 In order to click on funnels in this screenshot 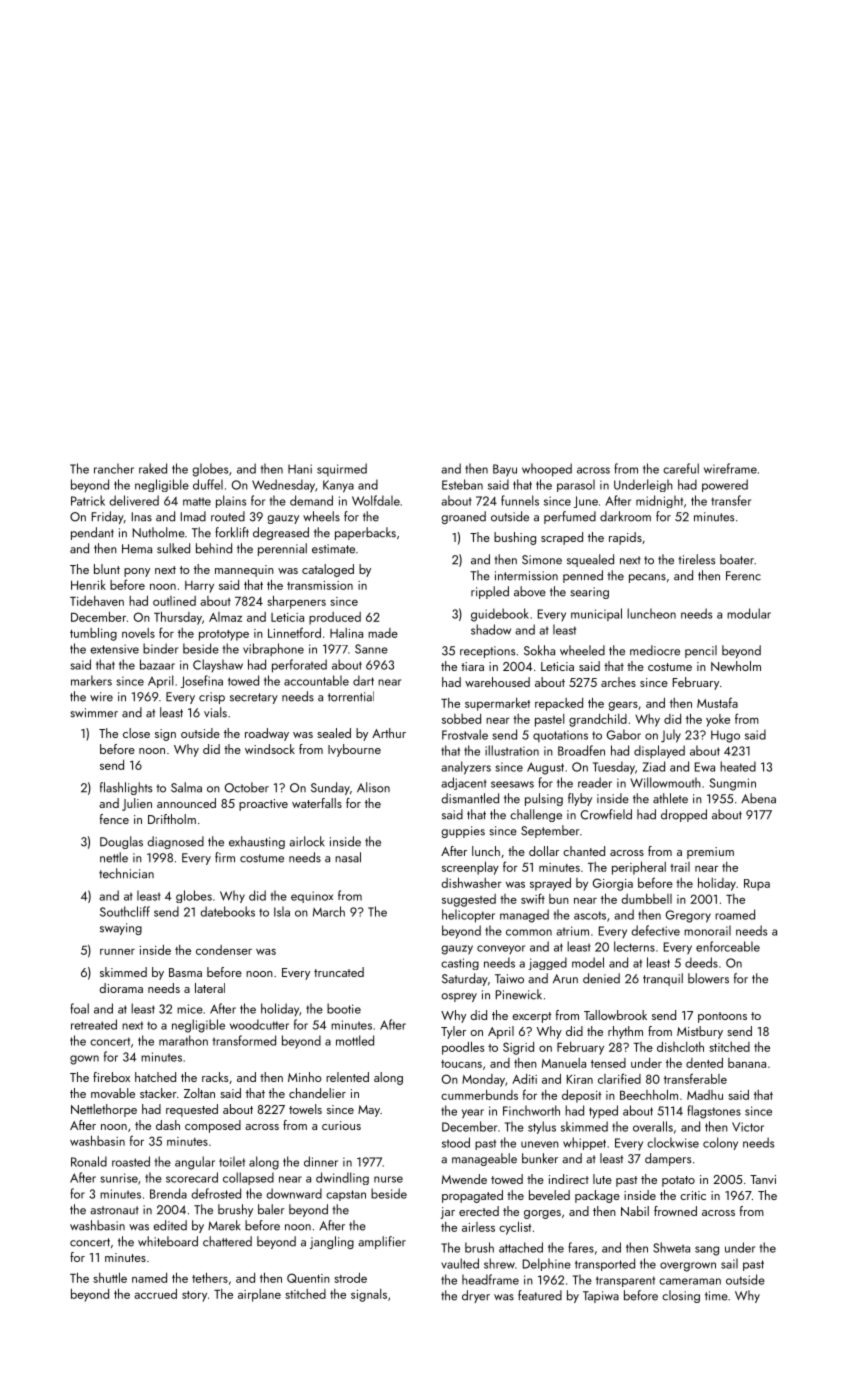, I will do `click(520, 500)`.
